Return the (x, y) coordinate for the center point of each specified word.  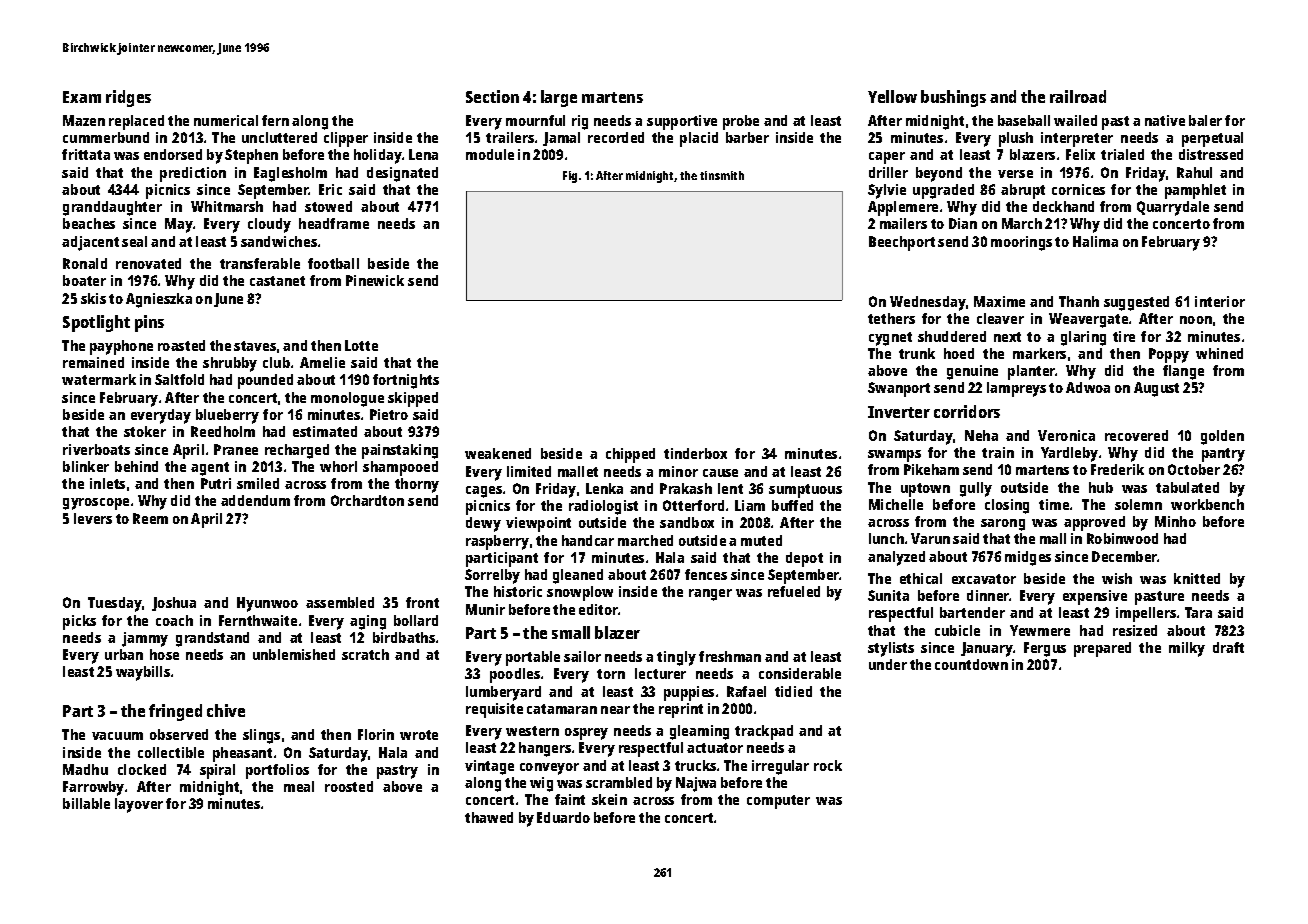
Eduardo (563, 817)
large (559, 98)
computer (778, 802)
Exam (82, 97)
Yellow (892, 96)
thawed (489, 817)
